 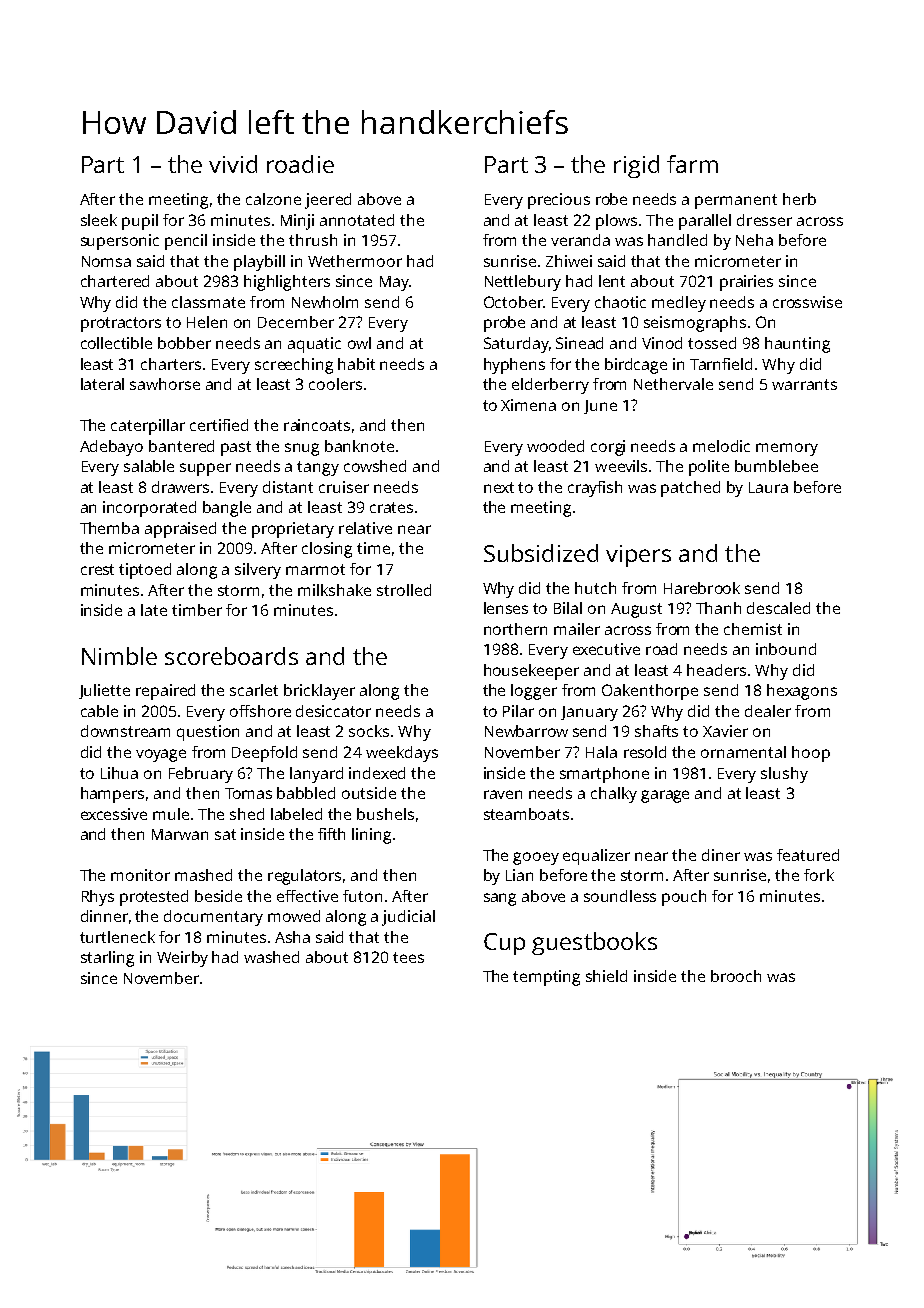 What do you see at coordinates (778, 608) in the document?
I see `descaled` at bounding box center [778, 608].
